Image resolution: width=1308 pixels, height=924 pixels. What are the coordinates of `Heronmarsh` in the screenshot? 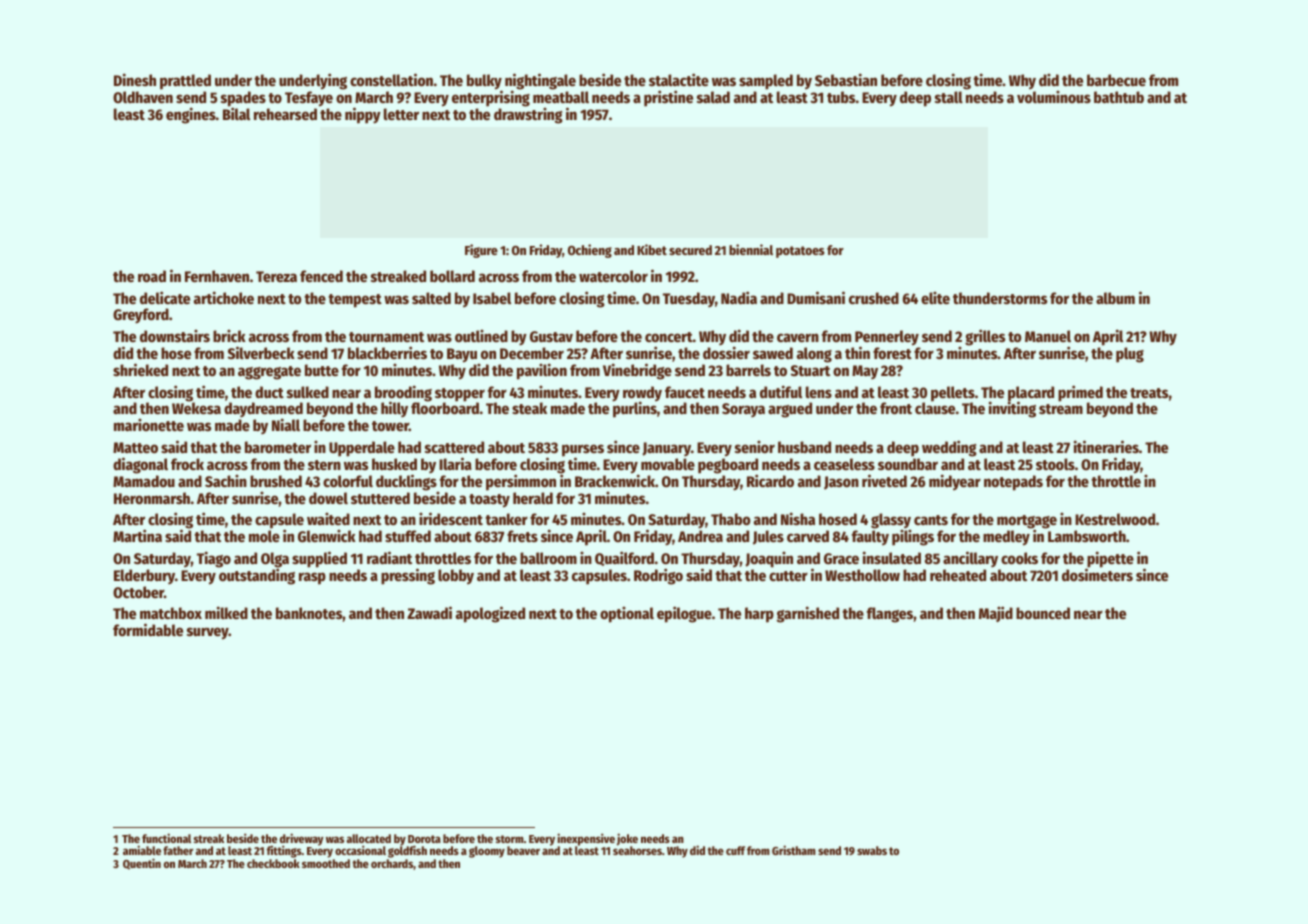 It's located at (152, 498).
